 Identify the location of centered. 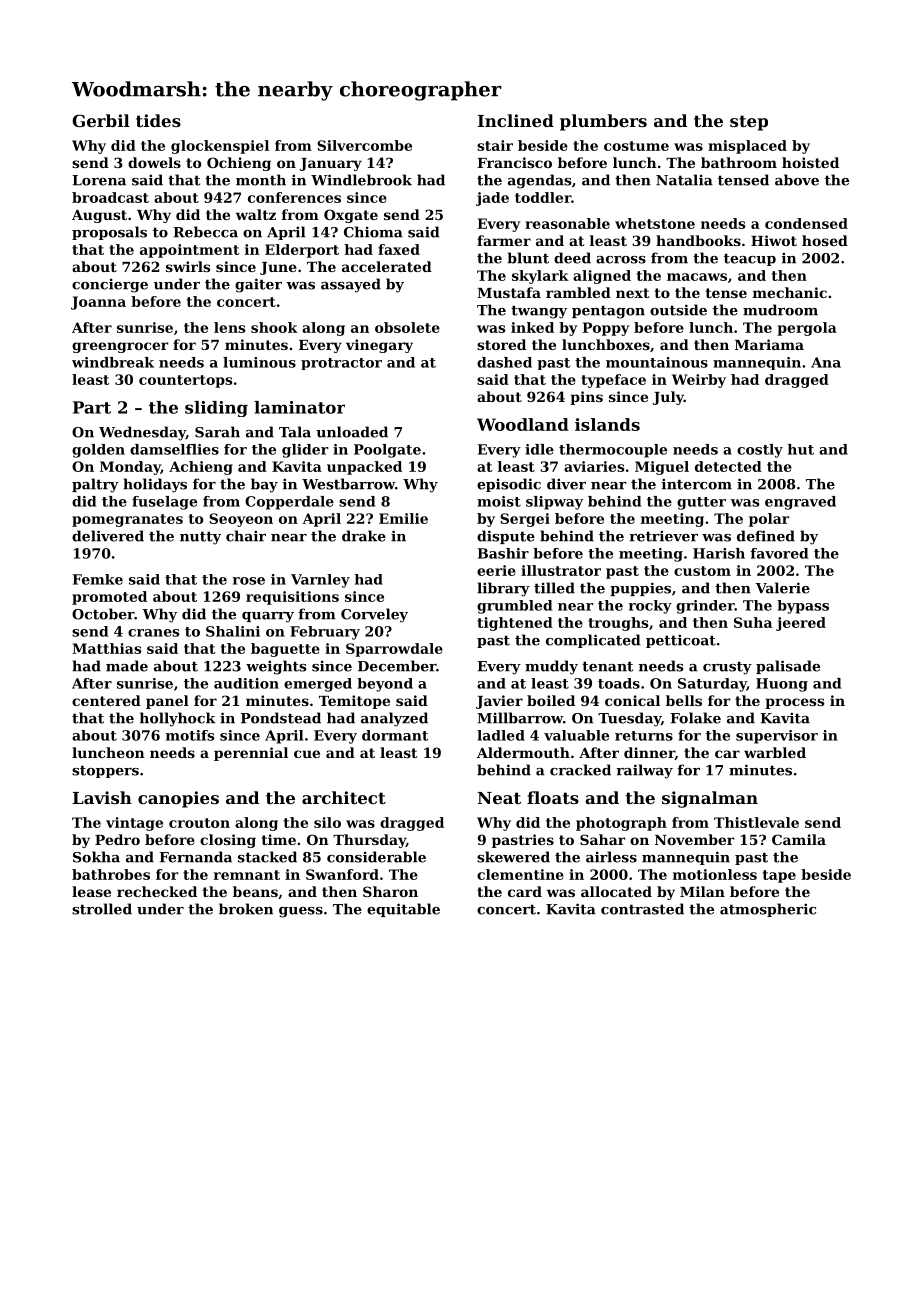
(106, 700).
